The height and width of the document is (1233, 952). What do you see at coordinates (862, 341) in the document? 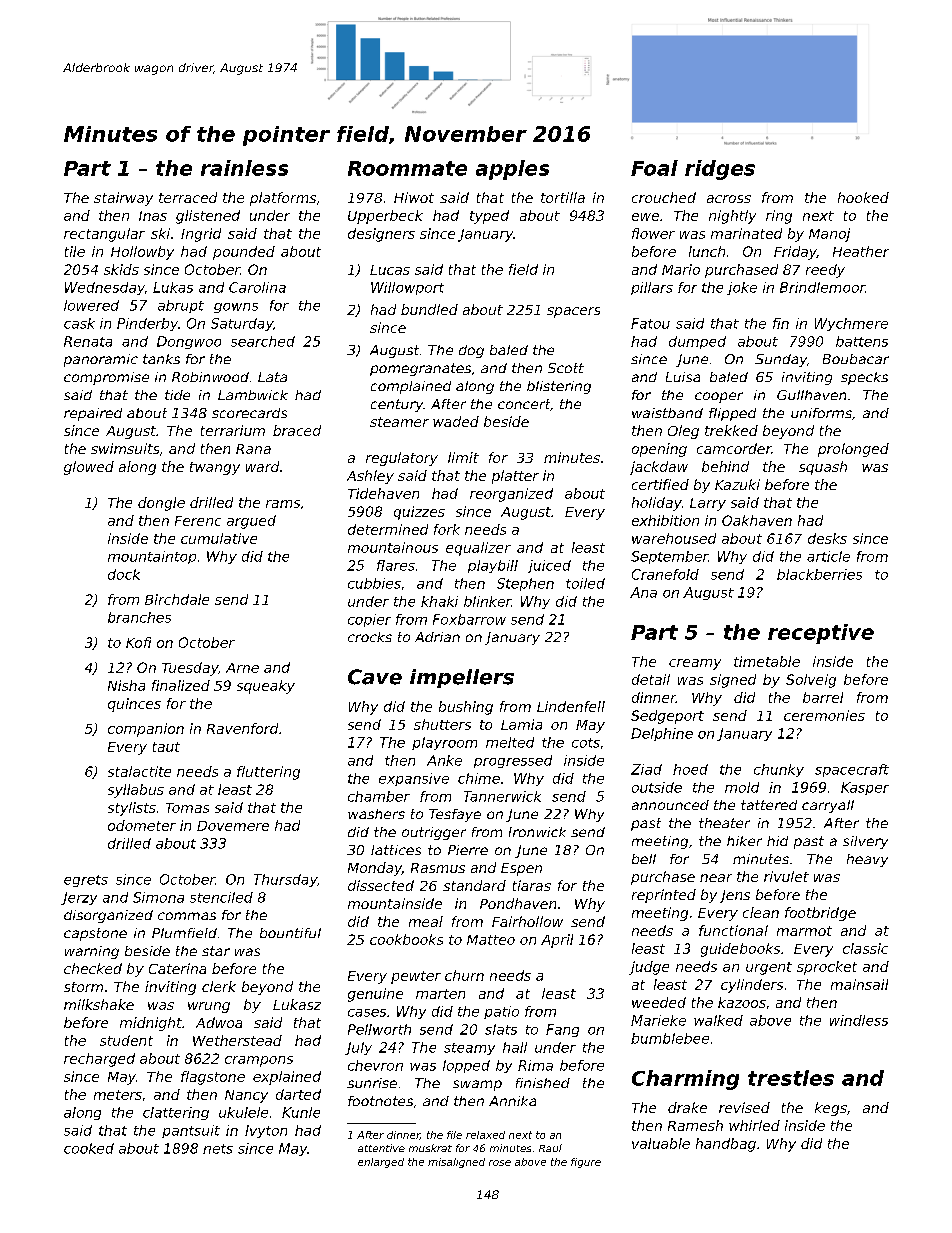
I see `battens` at bounding box center [862, 341].
